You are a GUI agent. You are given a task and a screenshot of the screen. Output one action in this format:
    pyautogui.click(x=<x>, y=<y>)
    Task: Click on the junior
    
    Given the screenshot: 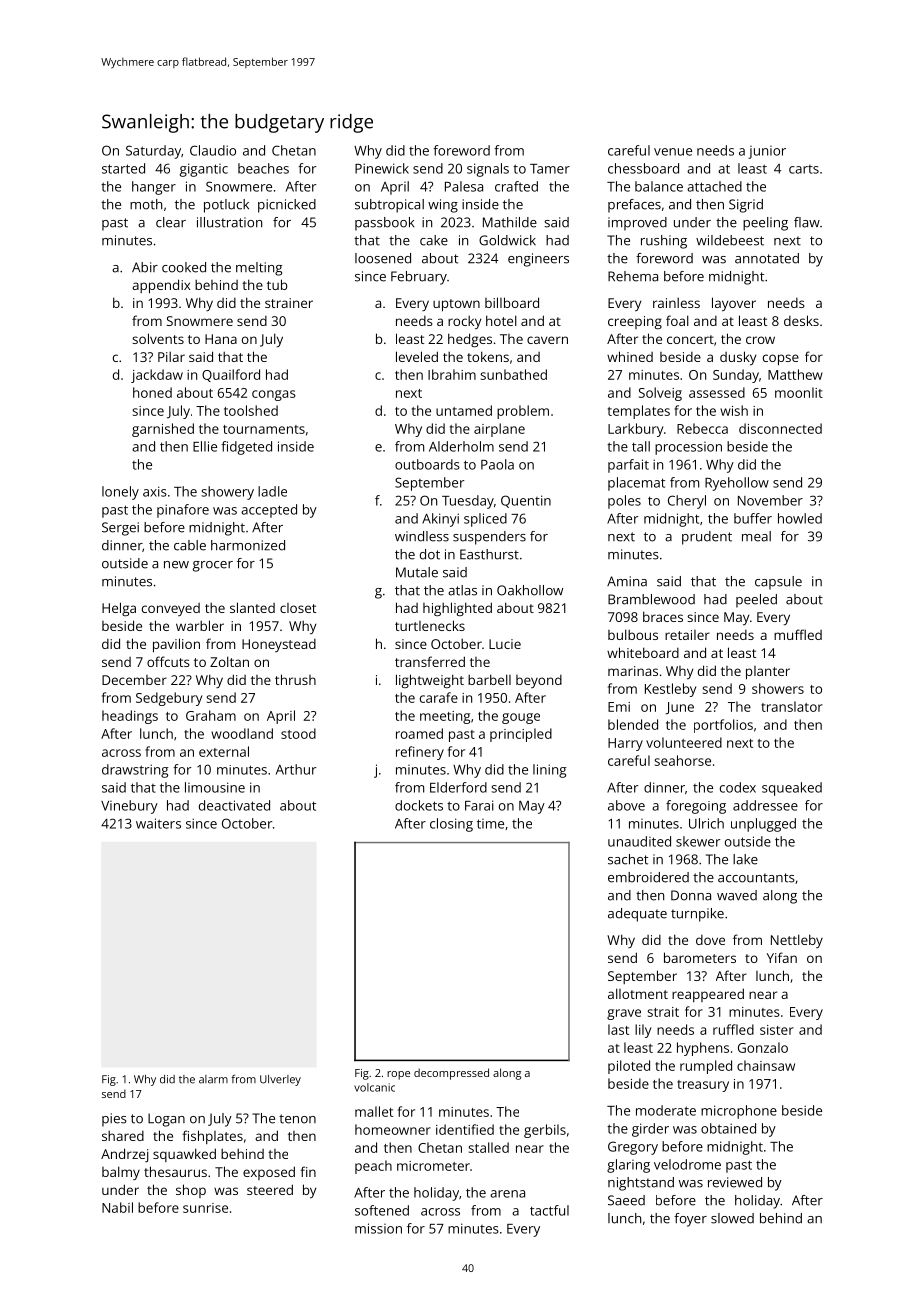 What is the action you would take?
    pyautogui.click(x=767, y=152)
